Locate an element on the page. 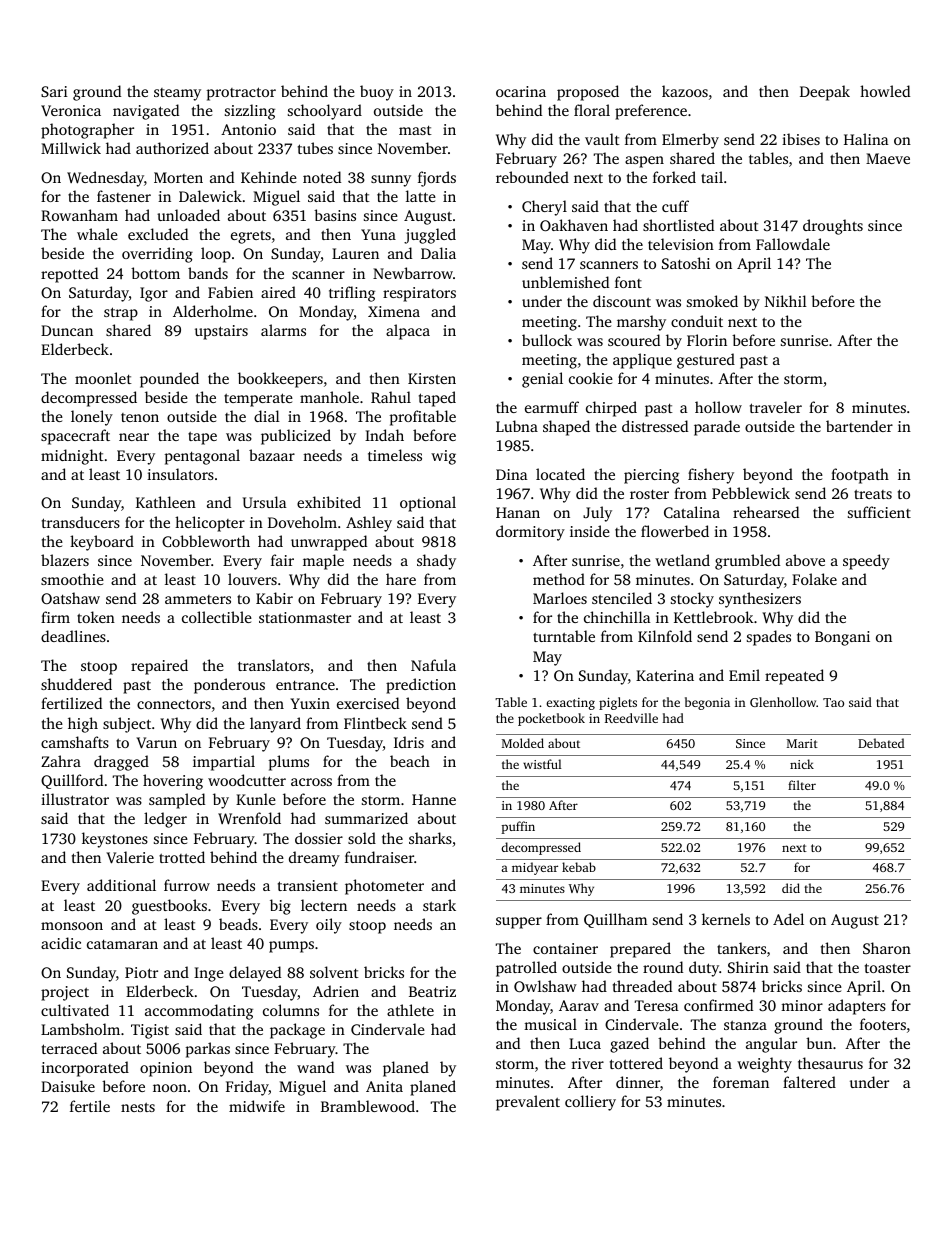 The width and height of the image is (952, 1233). midyear is located at coordinates (535, 868).
